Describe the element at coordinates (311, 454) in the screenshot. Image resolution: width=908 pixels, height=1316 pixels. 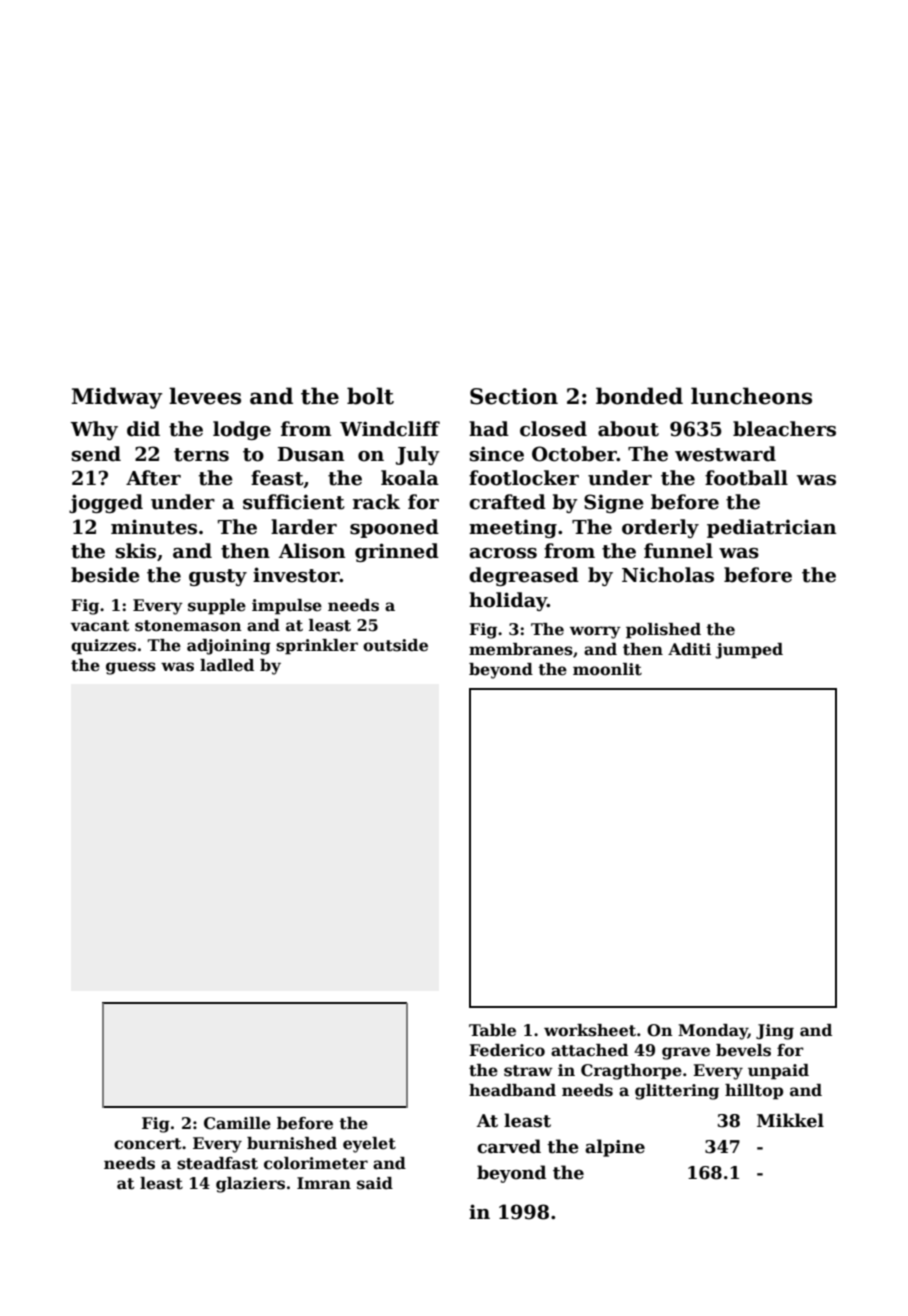
I see `Dusan` at that location.
